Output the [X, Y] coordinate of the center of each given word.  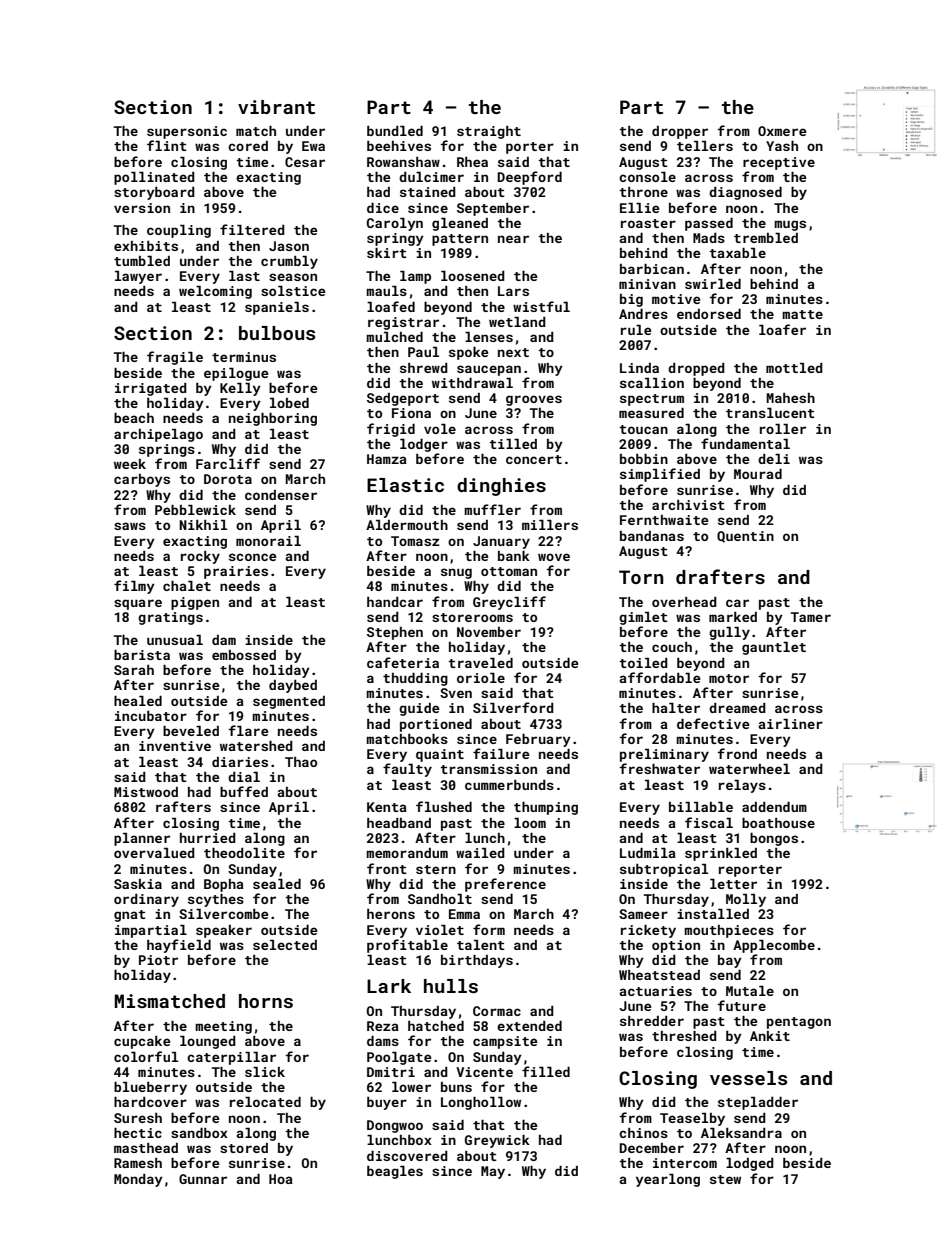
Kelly [240, 389]
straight [489, 132]
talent [481, 945]
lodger [424, 445]
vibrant [276, 107]
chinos [643, 1133]
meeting [223, 1027]
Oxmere [782, 131]
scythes [216, 900]
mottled [794, 368]
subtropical [664, 870]
